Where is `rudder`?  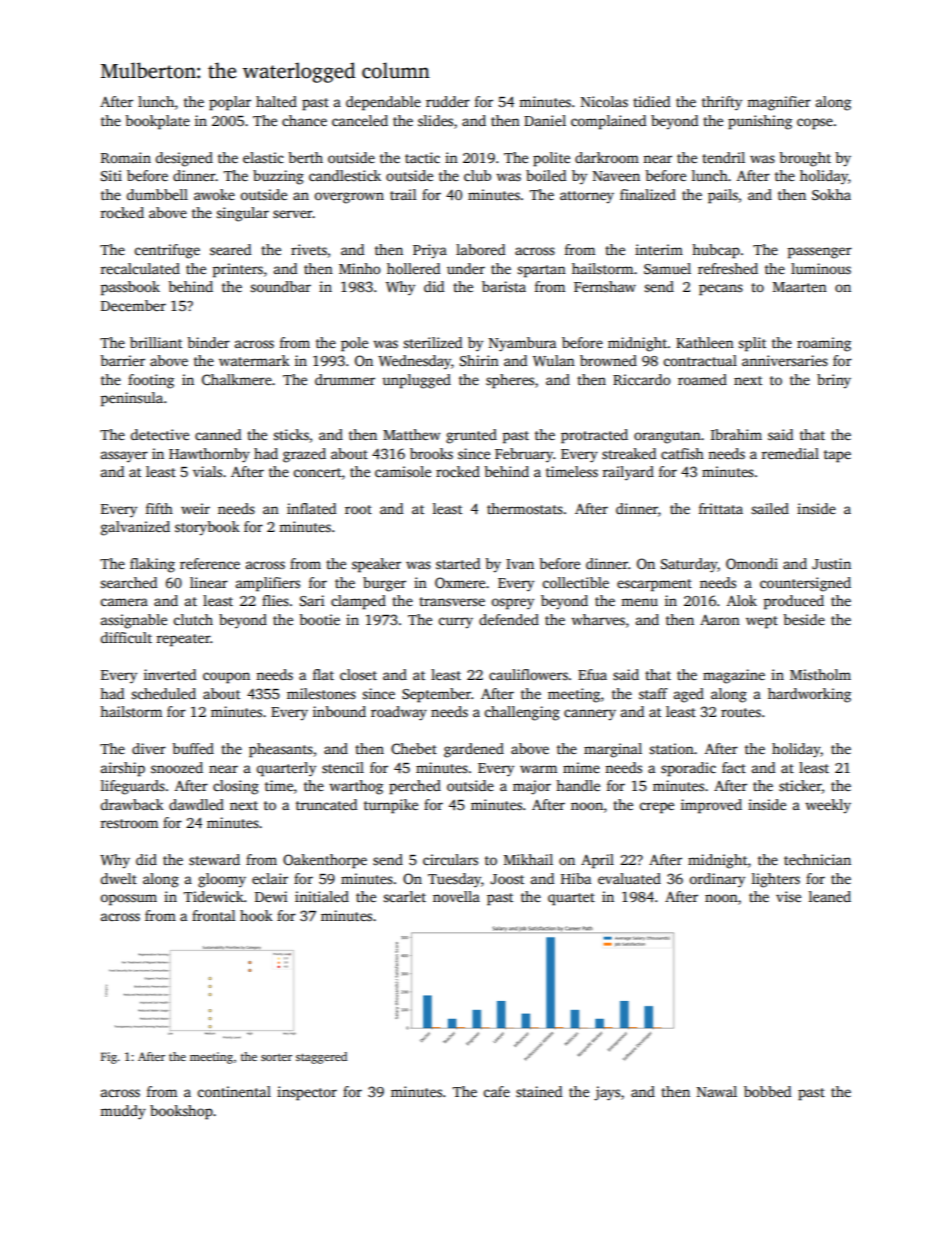
rudder is located at coordinates (448, 101).
